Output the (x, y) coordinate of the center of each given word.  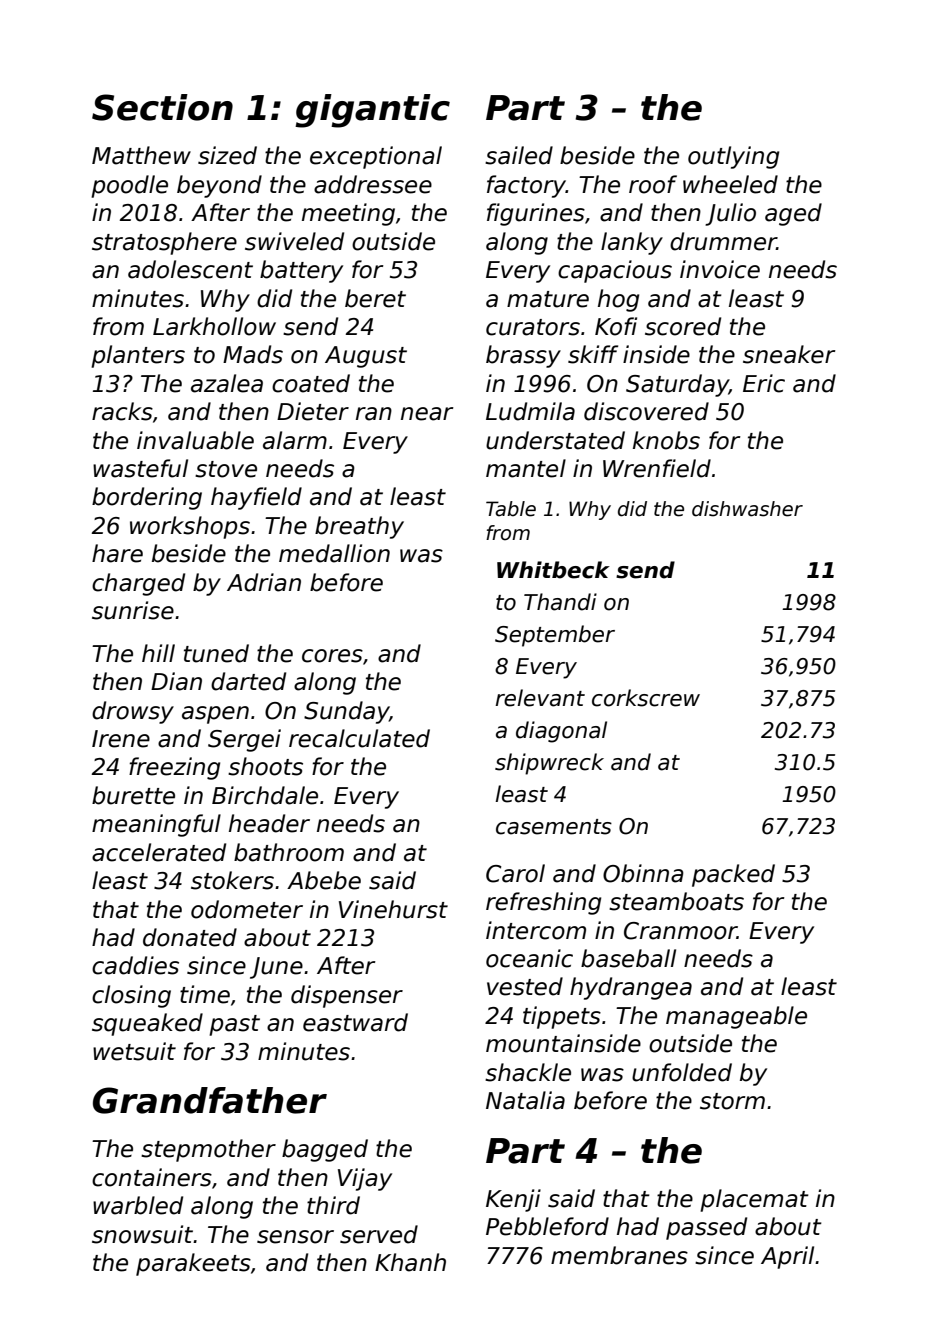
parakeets (193, 1264)
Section (162, 107)
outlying (733, 157)
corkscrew (646, 698)
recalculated (359, 738)
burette (133, 795)
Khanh (410, 1262)
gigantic (372, 111)
